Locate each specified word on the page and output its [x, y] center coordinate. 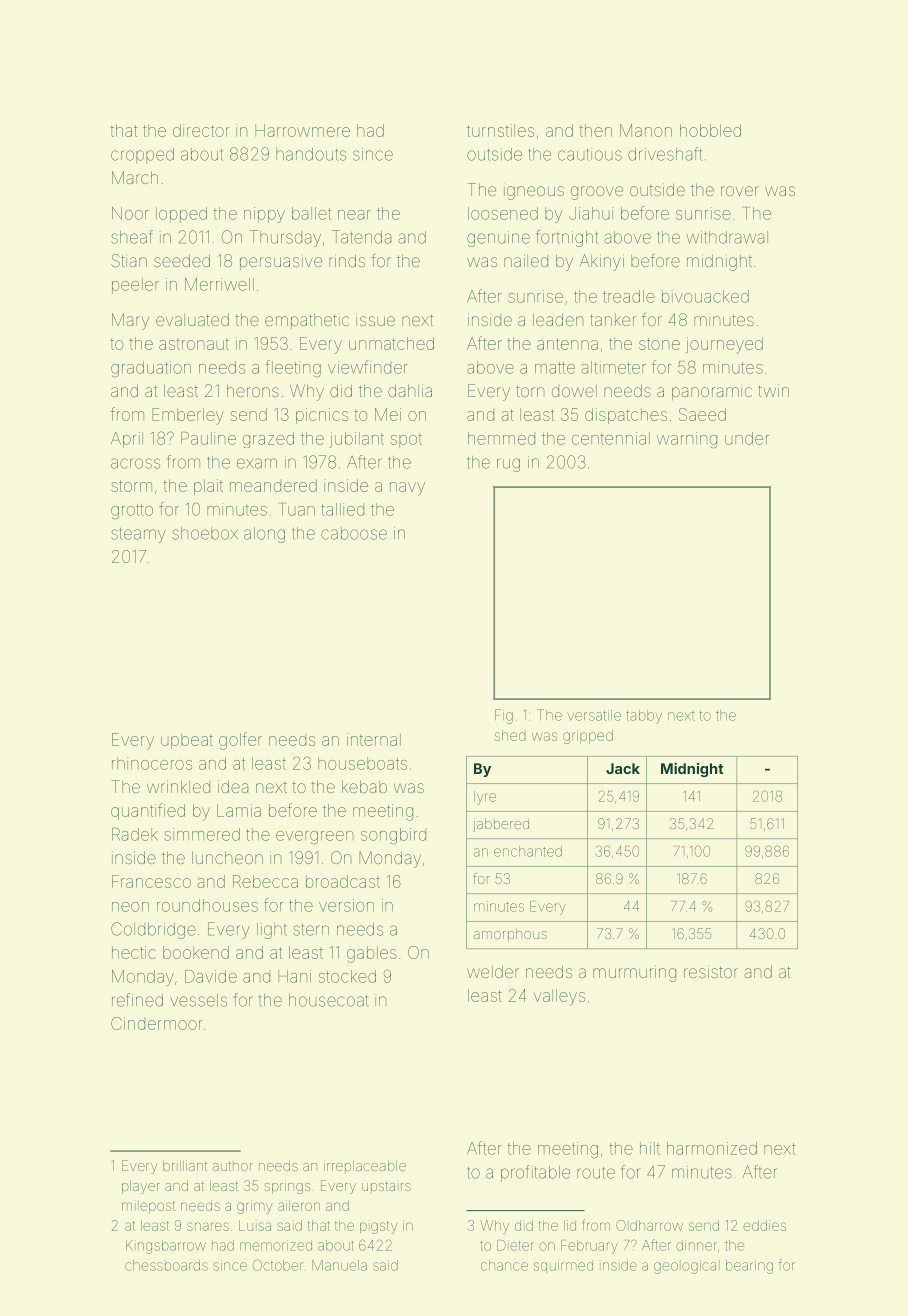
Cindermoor [157, 1023]
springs [287, 1187]
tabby [644, 717]
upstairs [386, 1186]
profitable [535, 1173]
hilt [650, 1148]
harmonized [712, 1148]
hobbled [710, 130]
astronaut [194, 344]
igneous [534, 193]
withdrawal [727, 237]
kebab [364, 786]
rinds [347, 260]
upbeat [187, 741]
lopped [181, 215]
